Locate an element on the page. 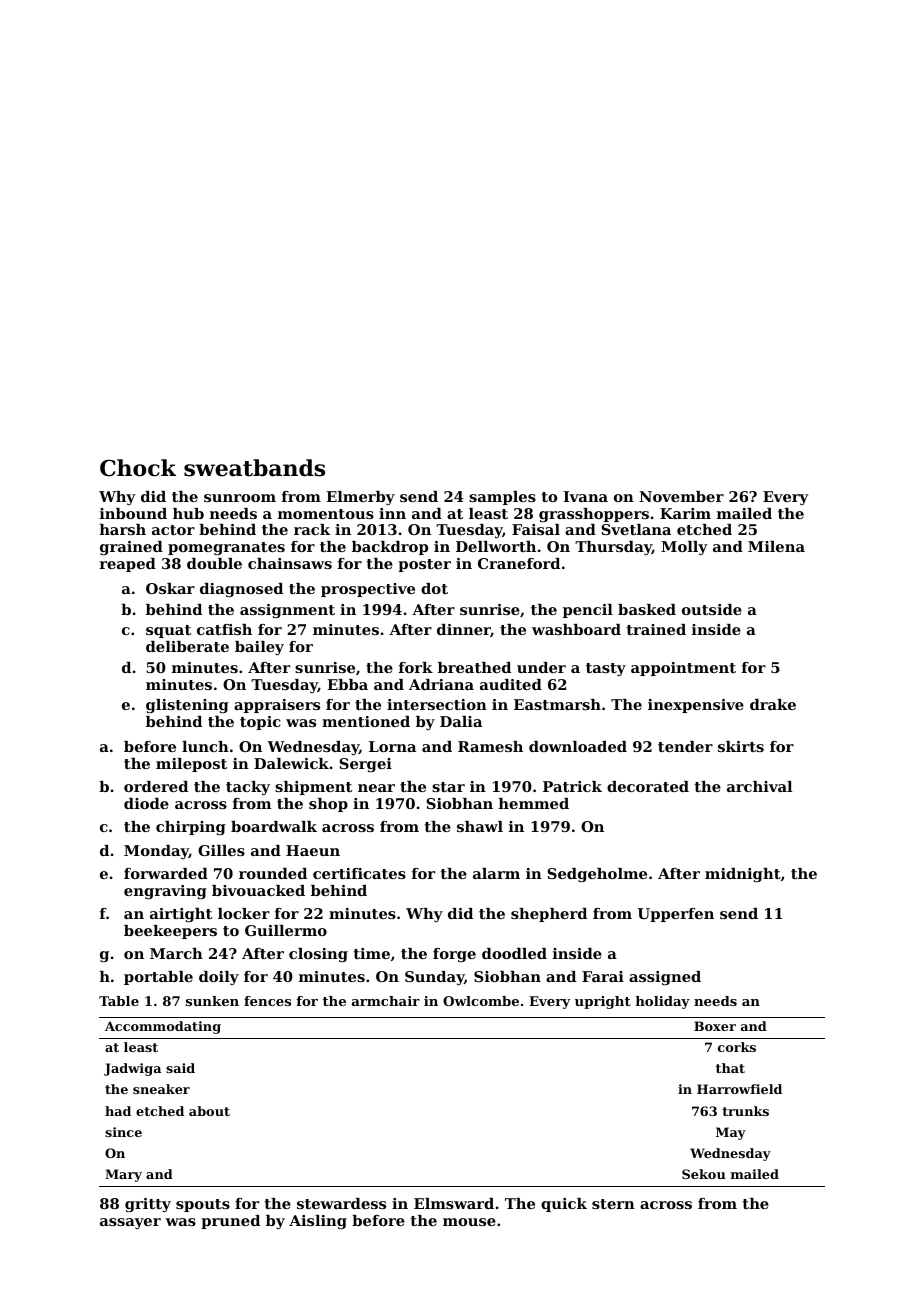 The image size is (924, 1308). shepherd is located at coordinates (549, 915).
